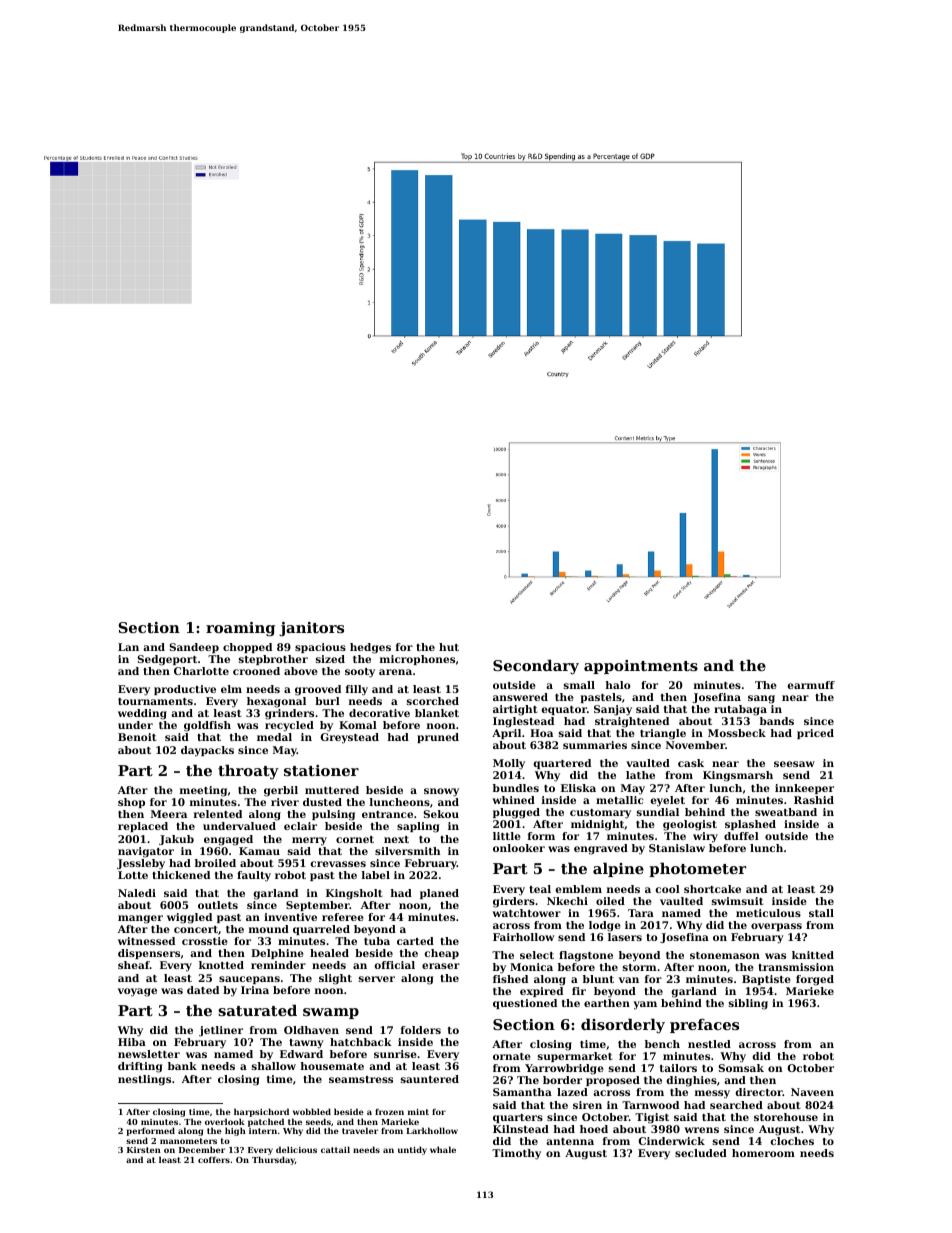 The image size is (952, 1233). I want to click on folders, so click(421, 1030).
